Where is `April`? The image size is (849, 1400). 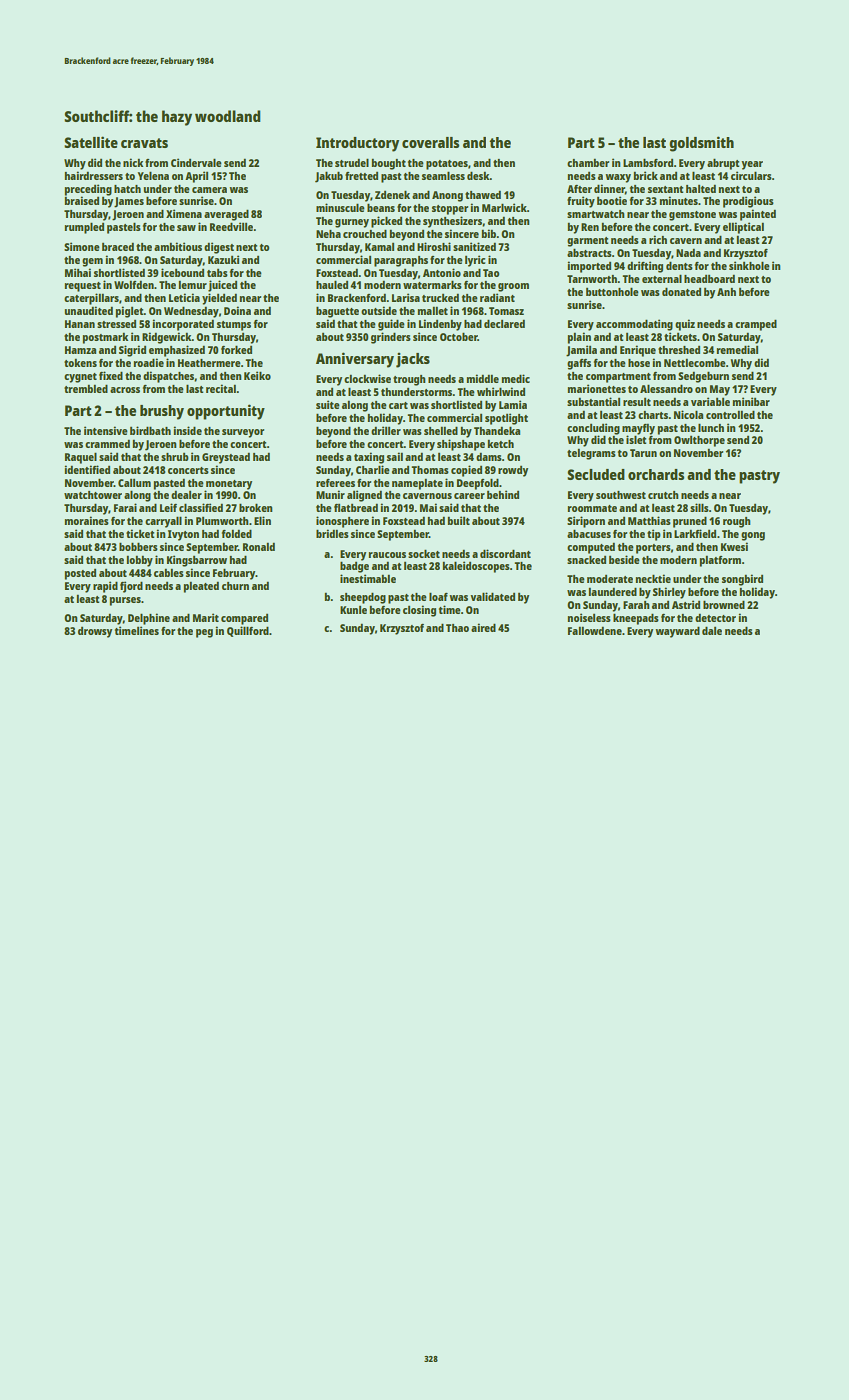 April is located at coordinates (196, 177).
